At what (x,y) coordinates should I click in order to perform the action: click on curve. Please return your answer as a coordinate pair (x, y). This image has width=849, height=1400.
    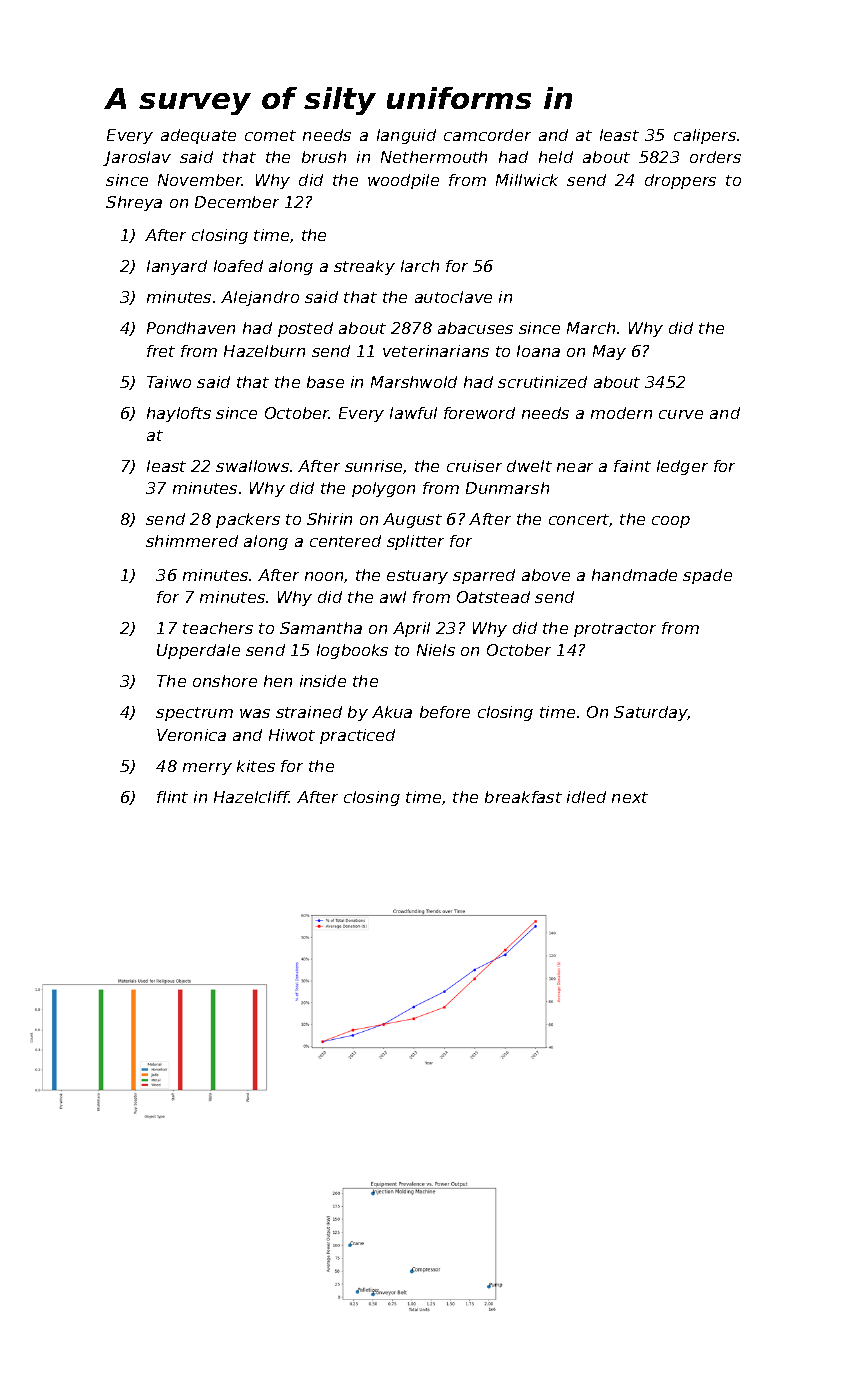
    Looking at the image, I should click on (681, 414).
